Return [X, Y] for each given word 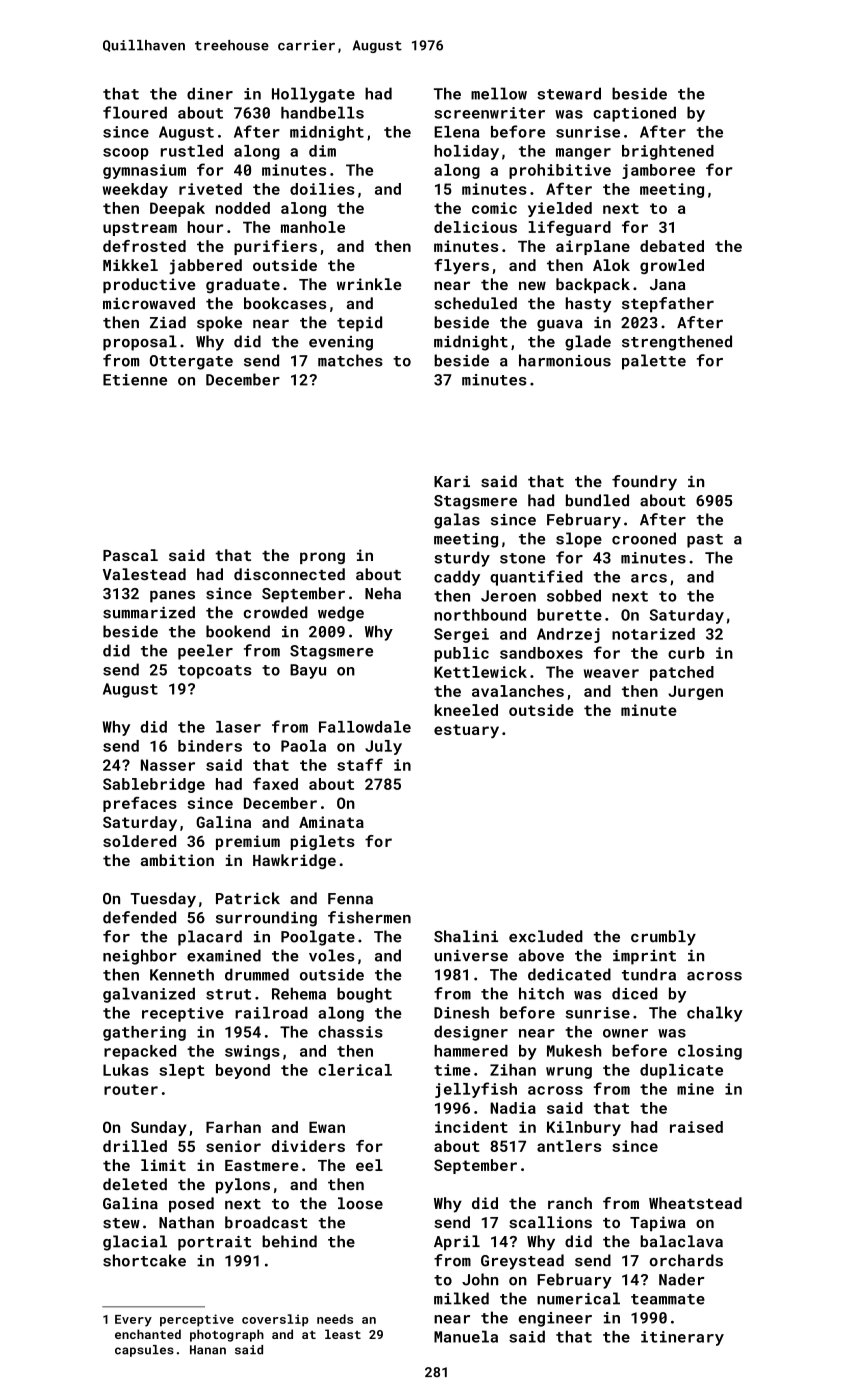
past [705, 541]
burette [569, 615]
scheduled [476, 303]
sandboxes [541, 653]
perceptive [197, 1320]
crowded [276, 612]
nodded [243, 208]
